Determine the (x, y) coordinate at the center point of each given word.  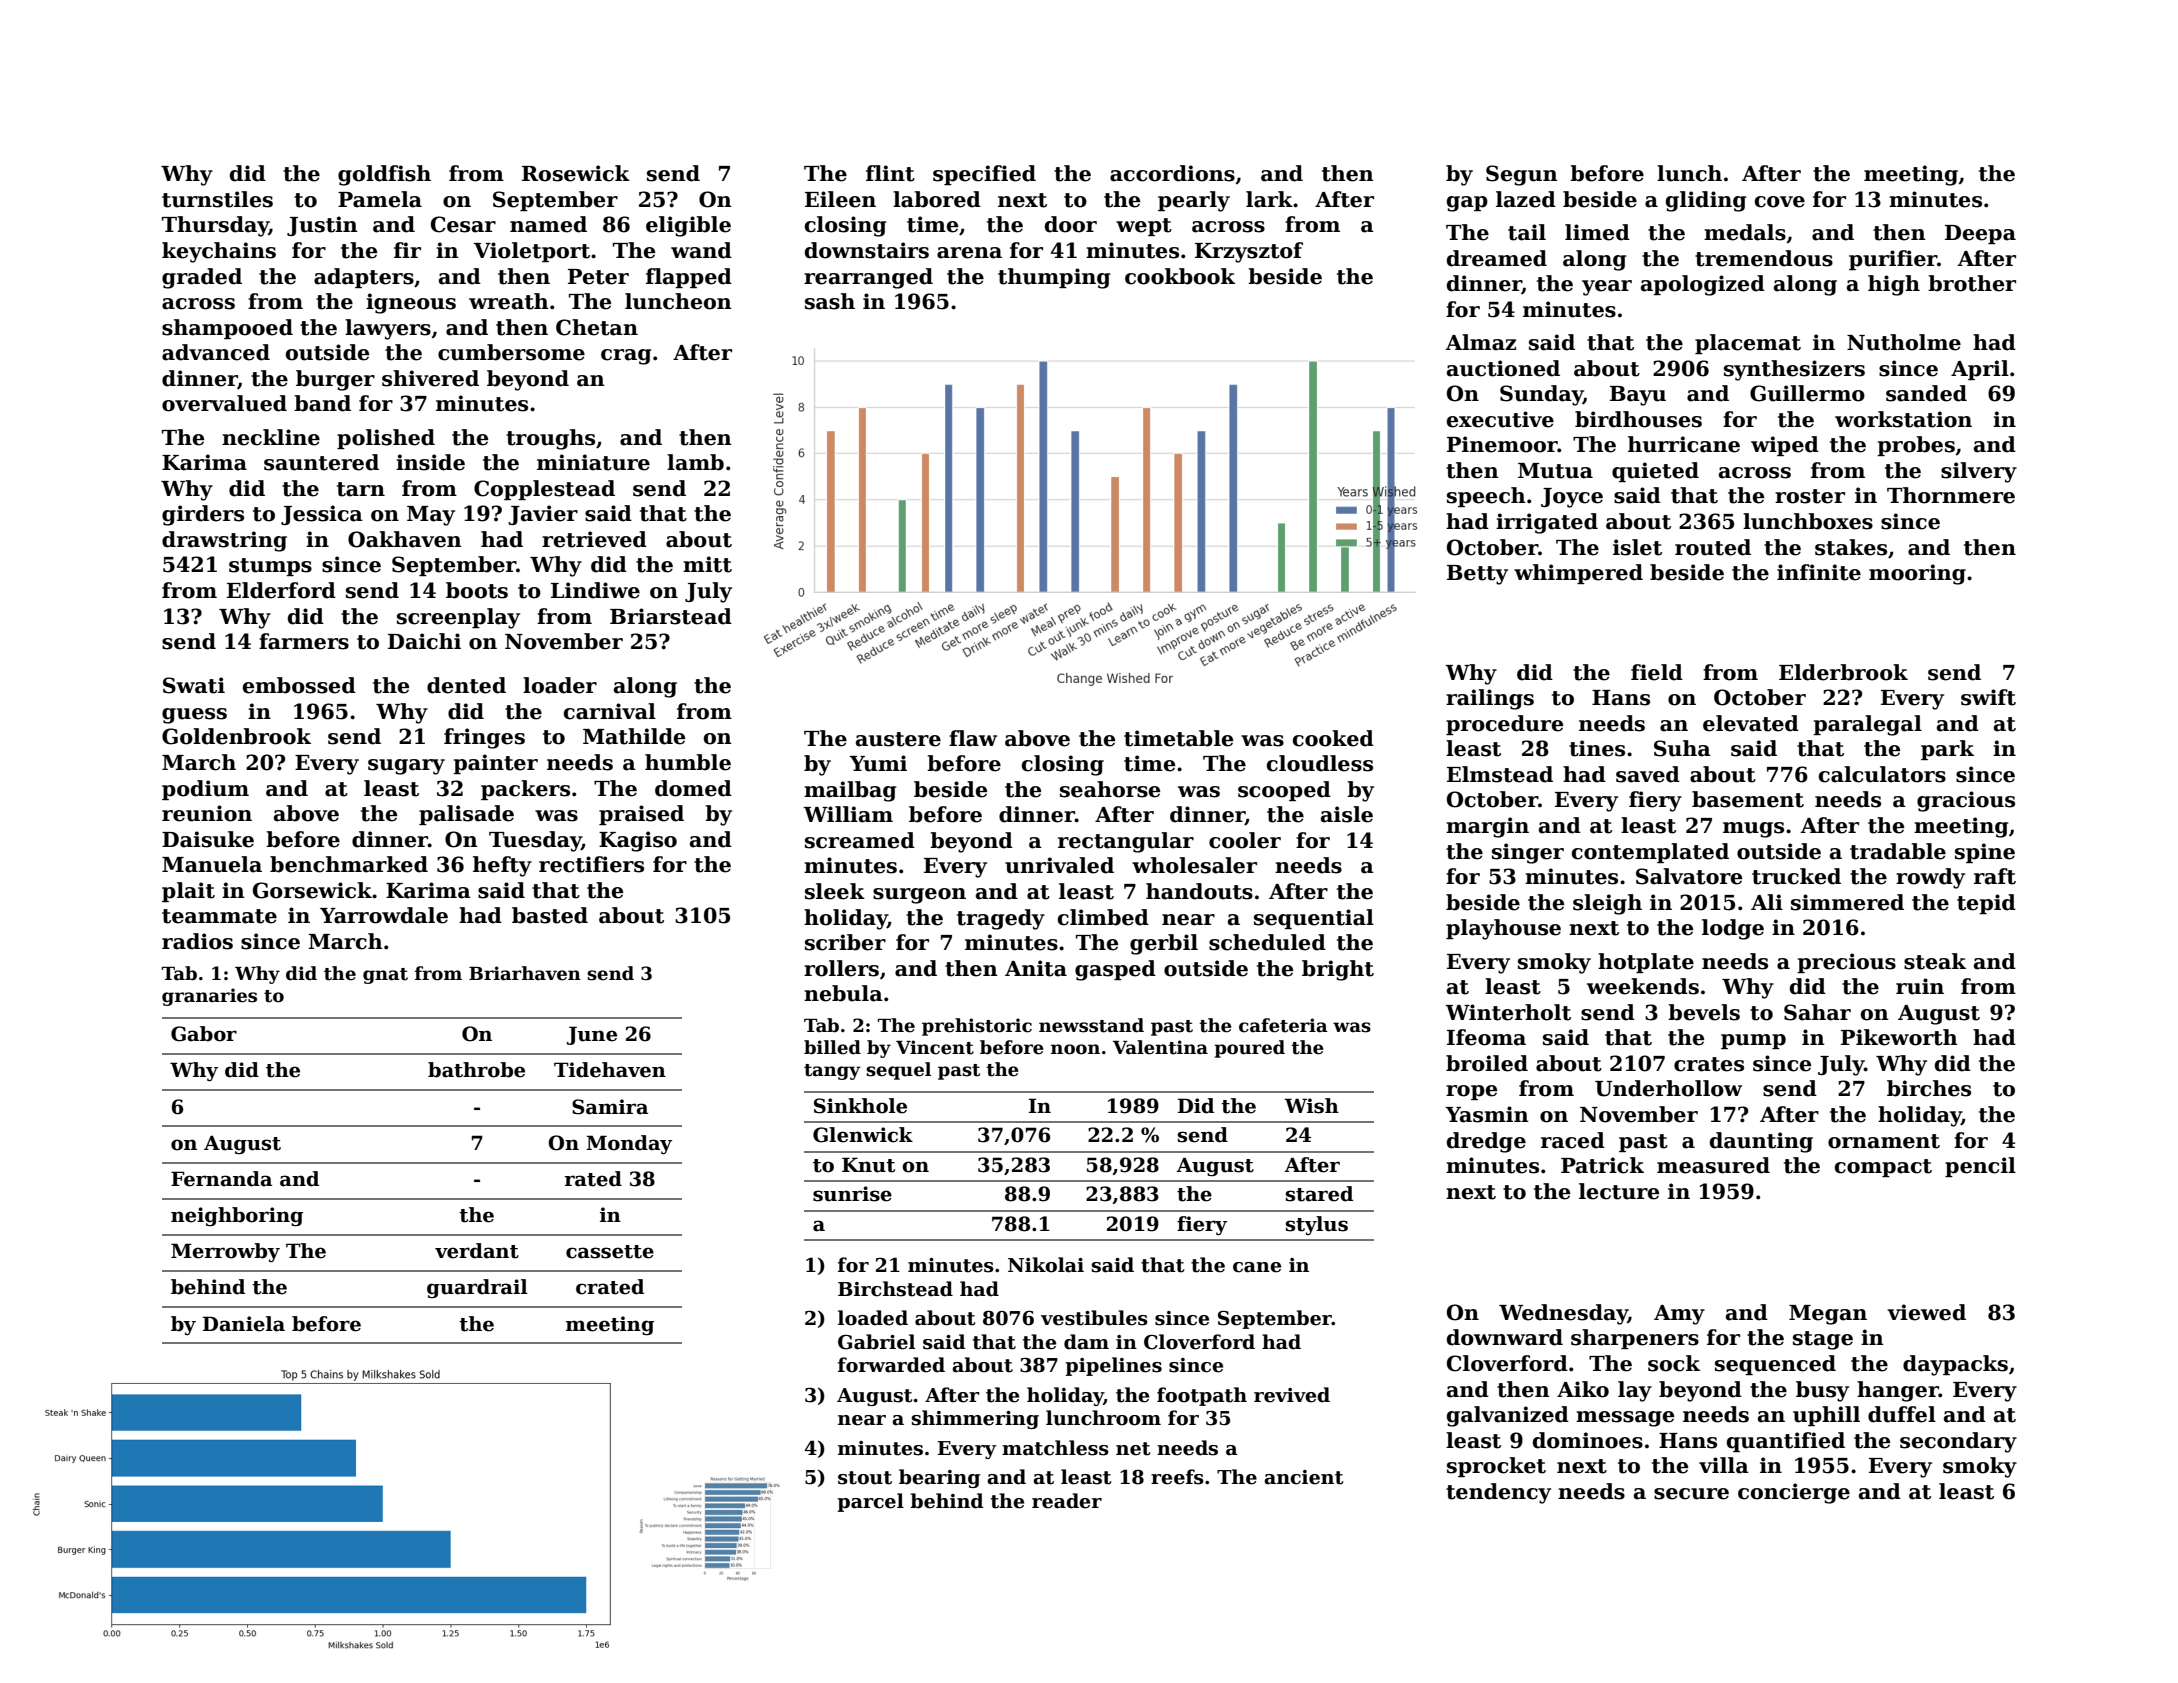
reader (1067, 1501)
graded (202, 278)
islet (1637, 547)
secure (1691, 1494)
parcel (870, 1502)
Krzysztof (1249, 252)
